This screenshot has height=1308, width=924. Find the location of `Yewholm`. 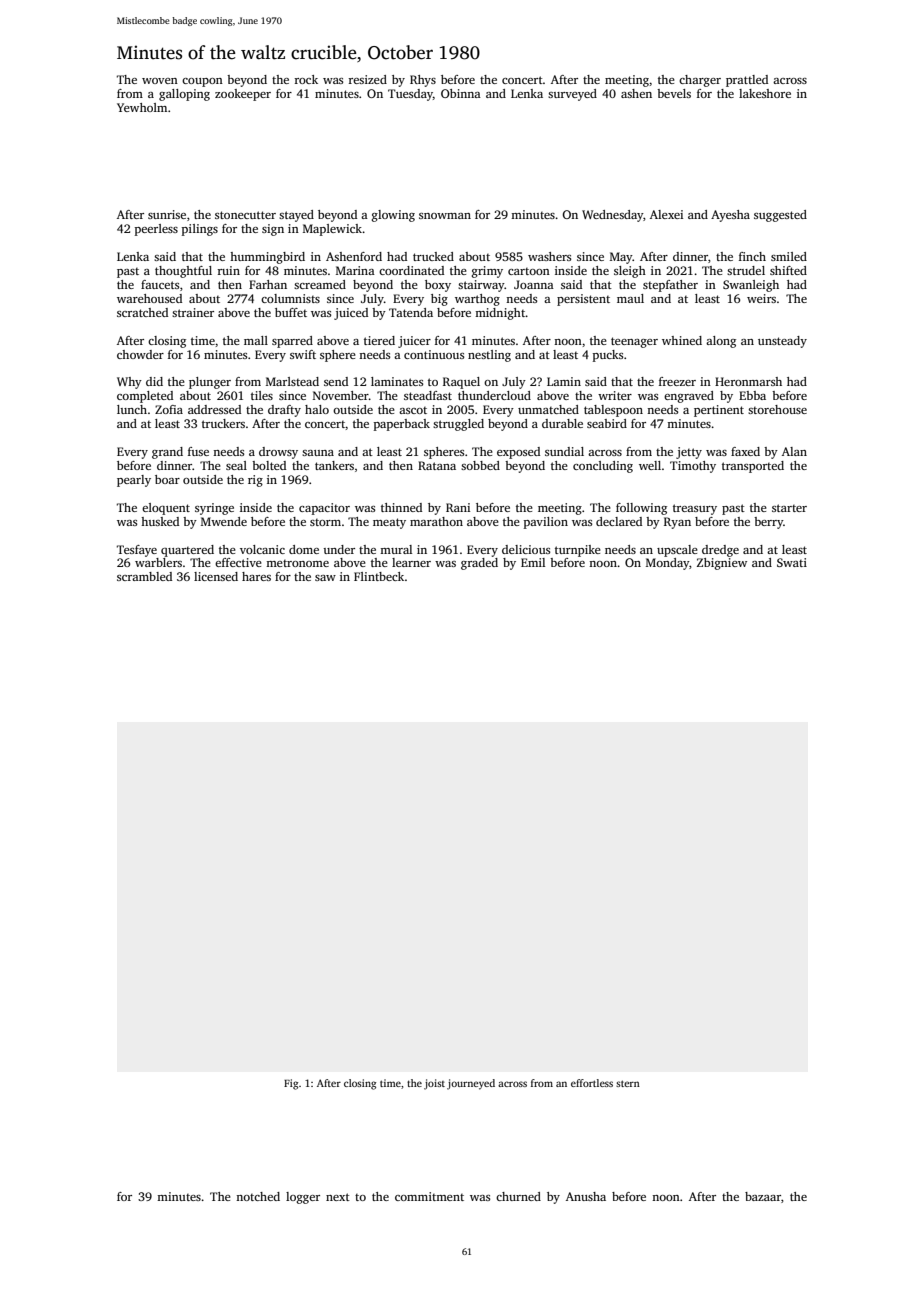

Yewholm is located at coordinates (142, 107).
